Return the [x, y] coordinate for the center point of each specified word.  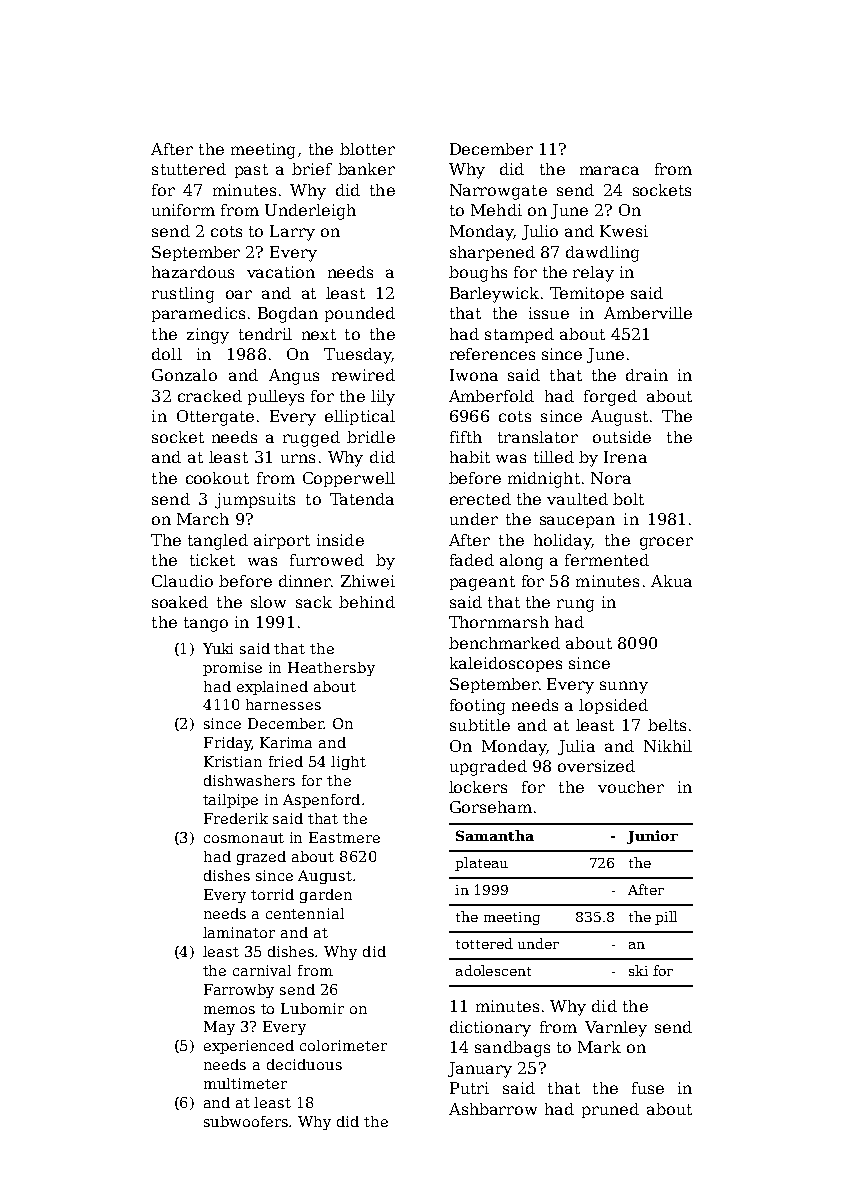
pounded [360, 314]
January [480, 1070]
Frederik [236, 818]
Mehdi [496, 210]
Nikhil [668, 746]
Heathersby [331, 669]
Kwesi [624, 231]
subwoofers [247, 1121]
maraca [609, 170]
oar [239, 294]
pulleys [276, 398]
